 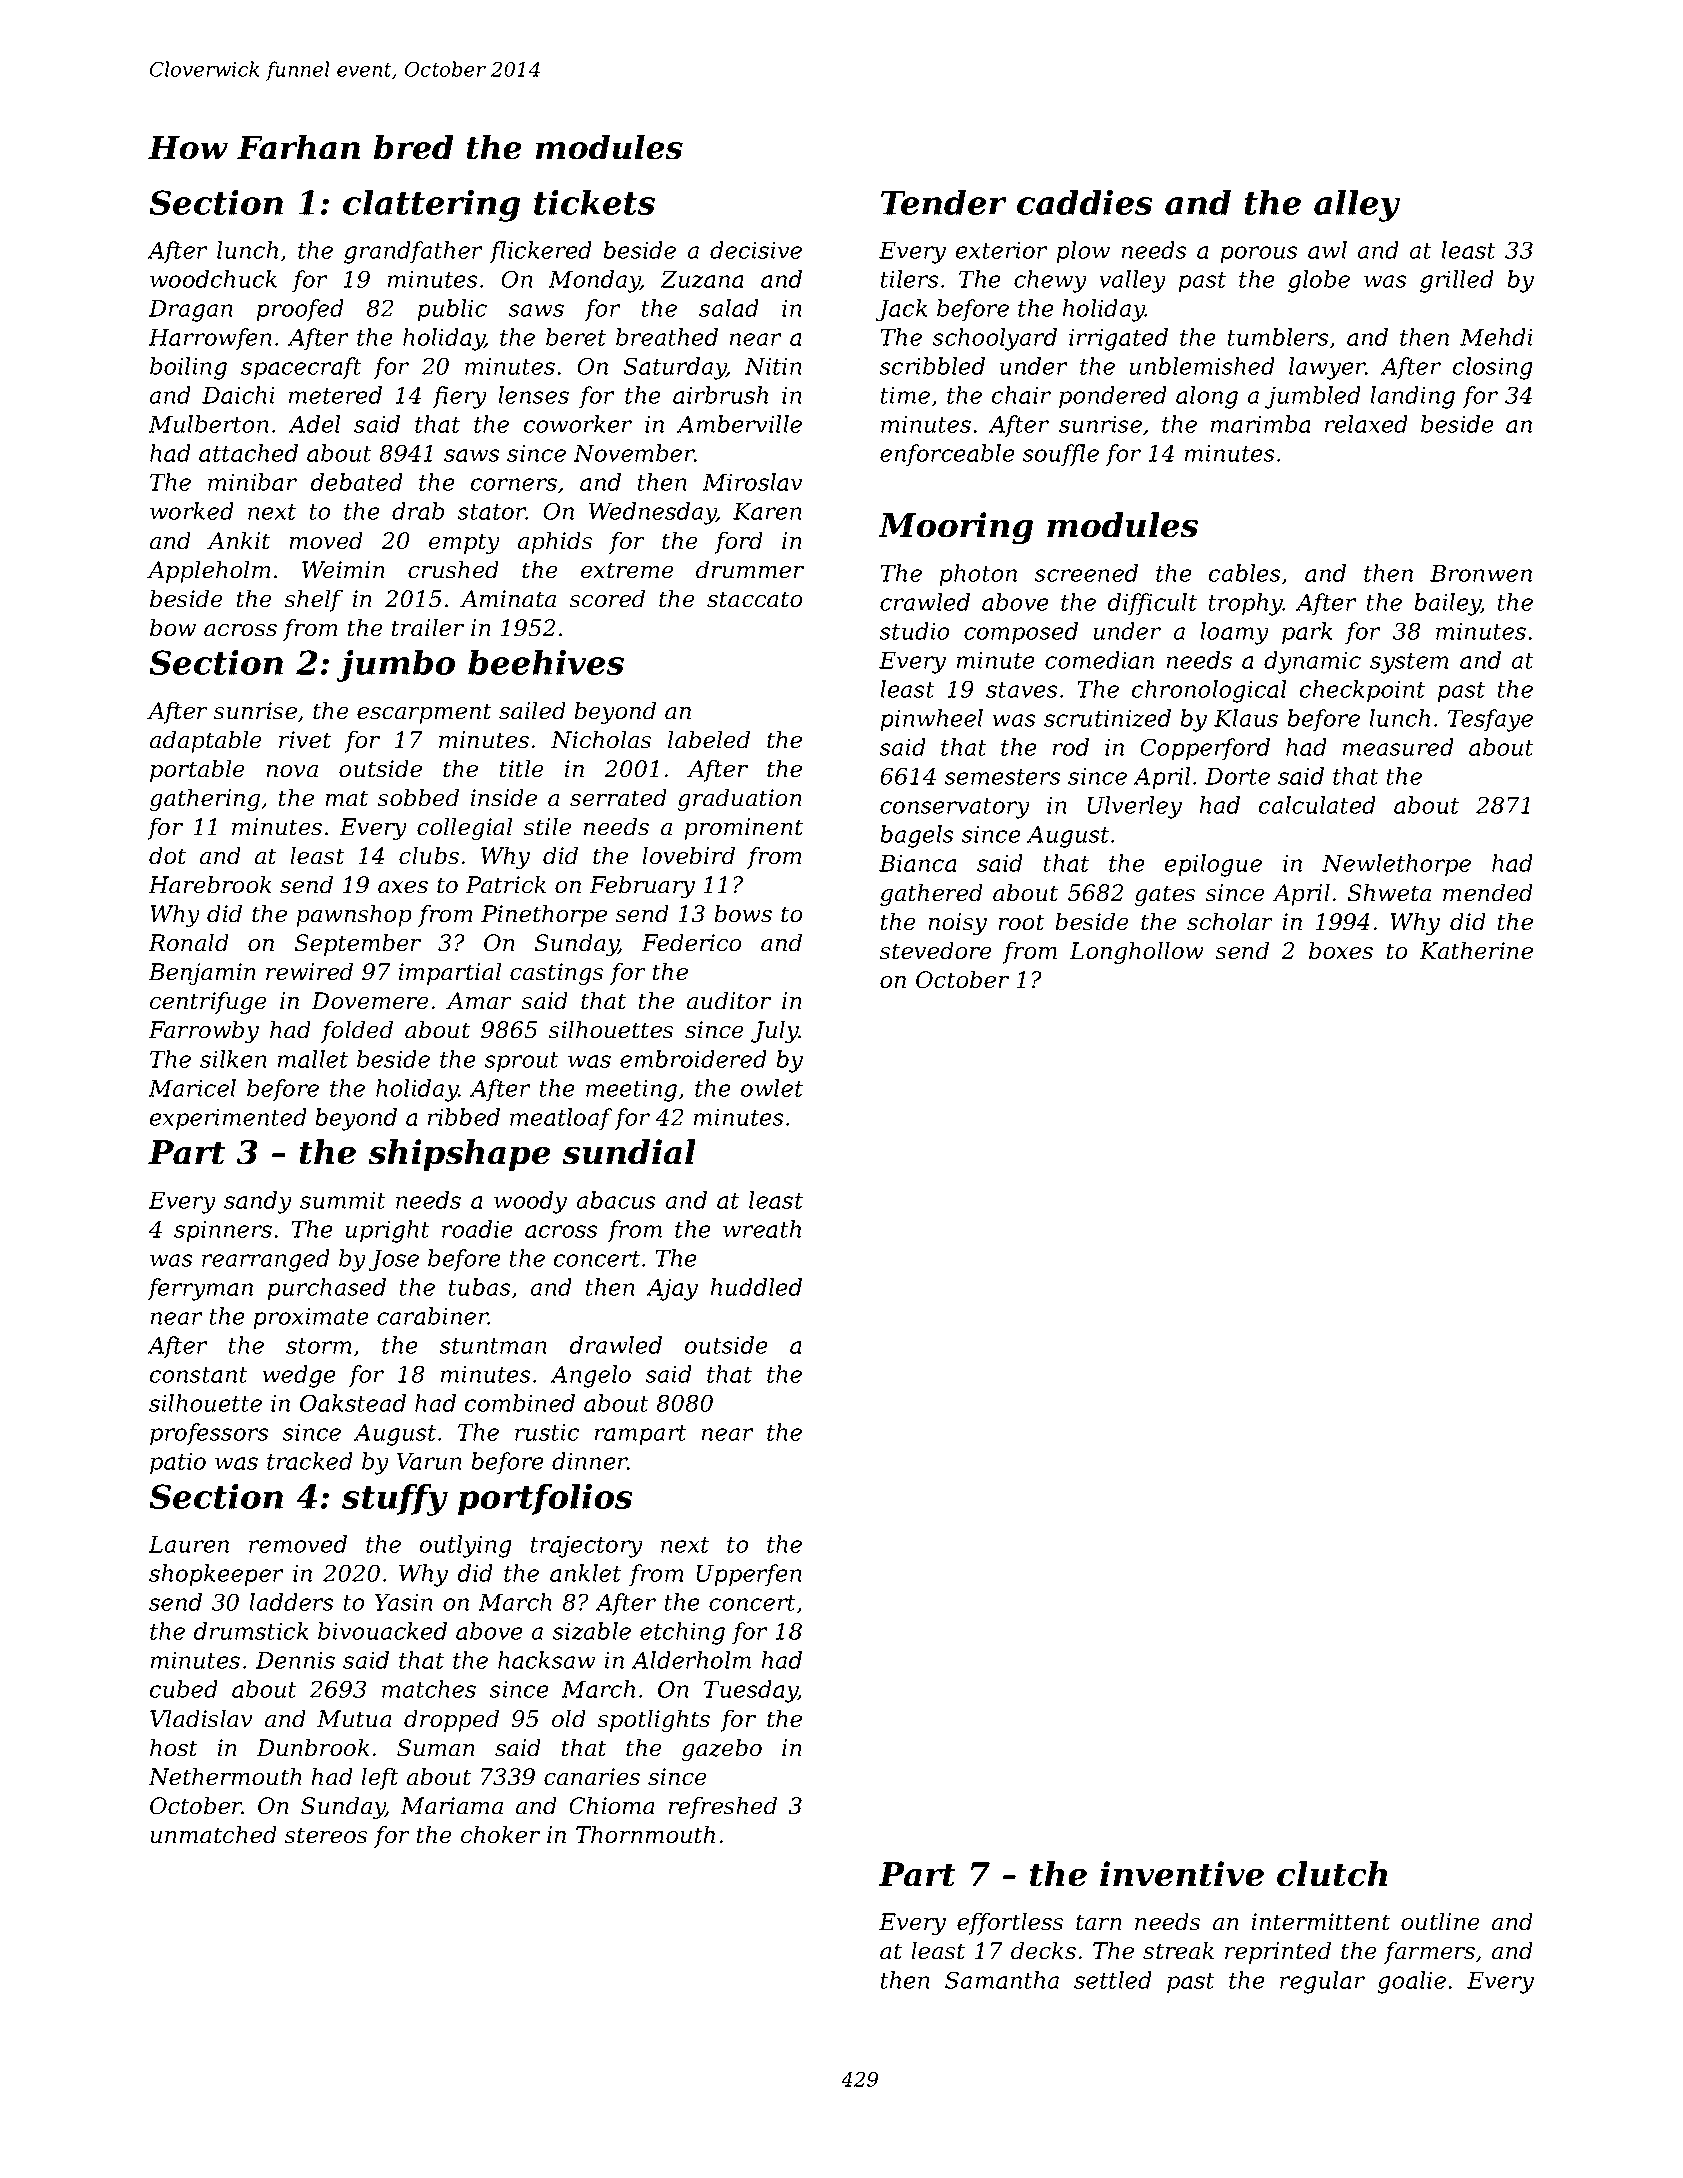 What do you see at coordinates (493, 1346) in the screenshot?
I see `stuntman` at bounding box center [493, 1346].
